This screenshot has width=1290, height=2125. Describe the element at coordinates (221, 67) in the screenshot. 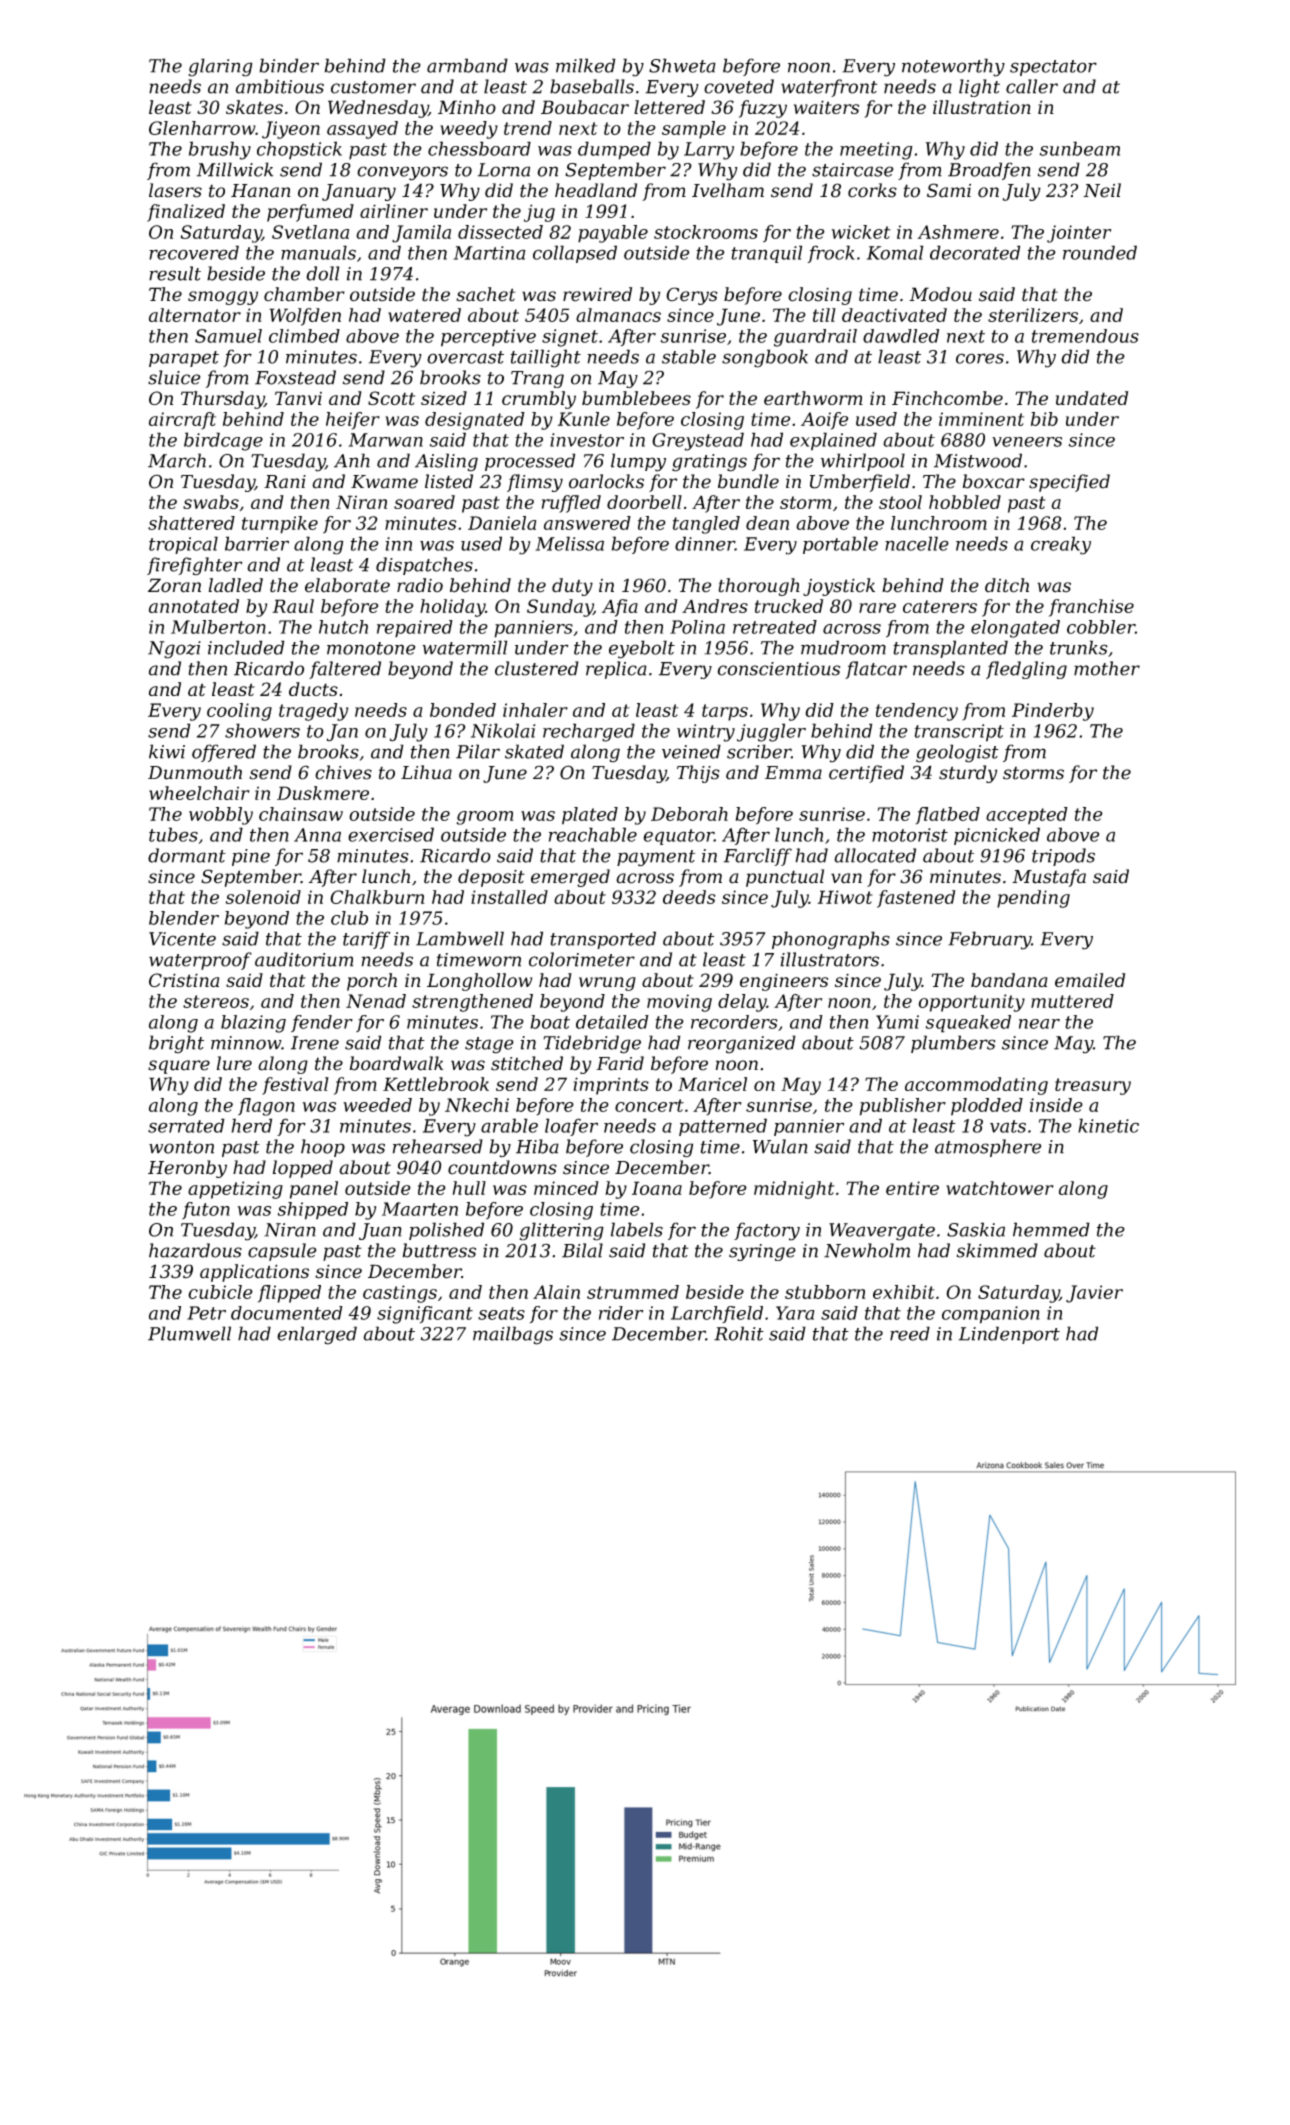

I see `glaring` at that location.
